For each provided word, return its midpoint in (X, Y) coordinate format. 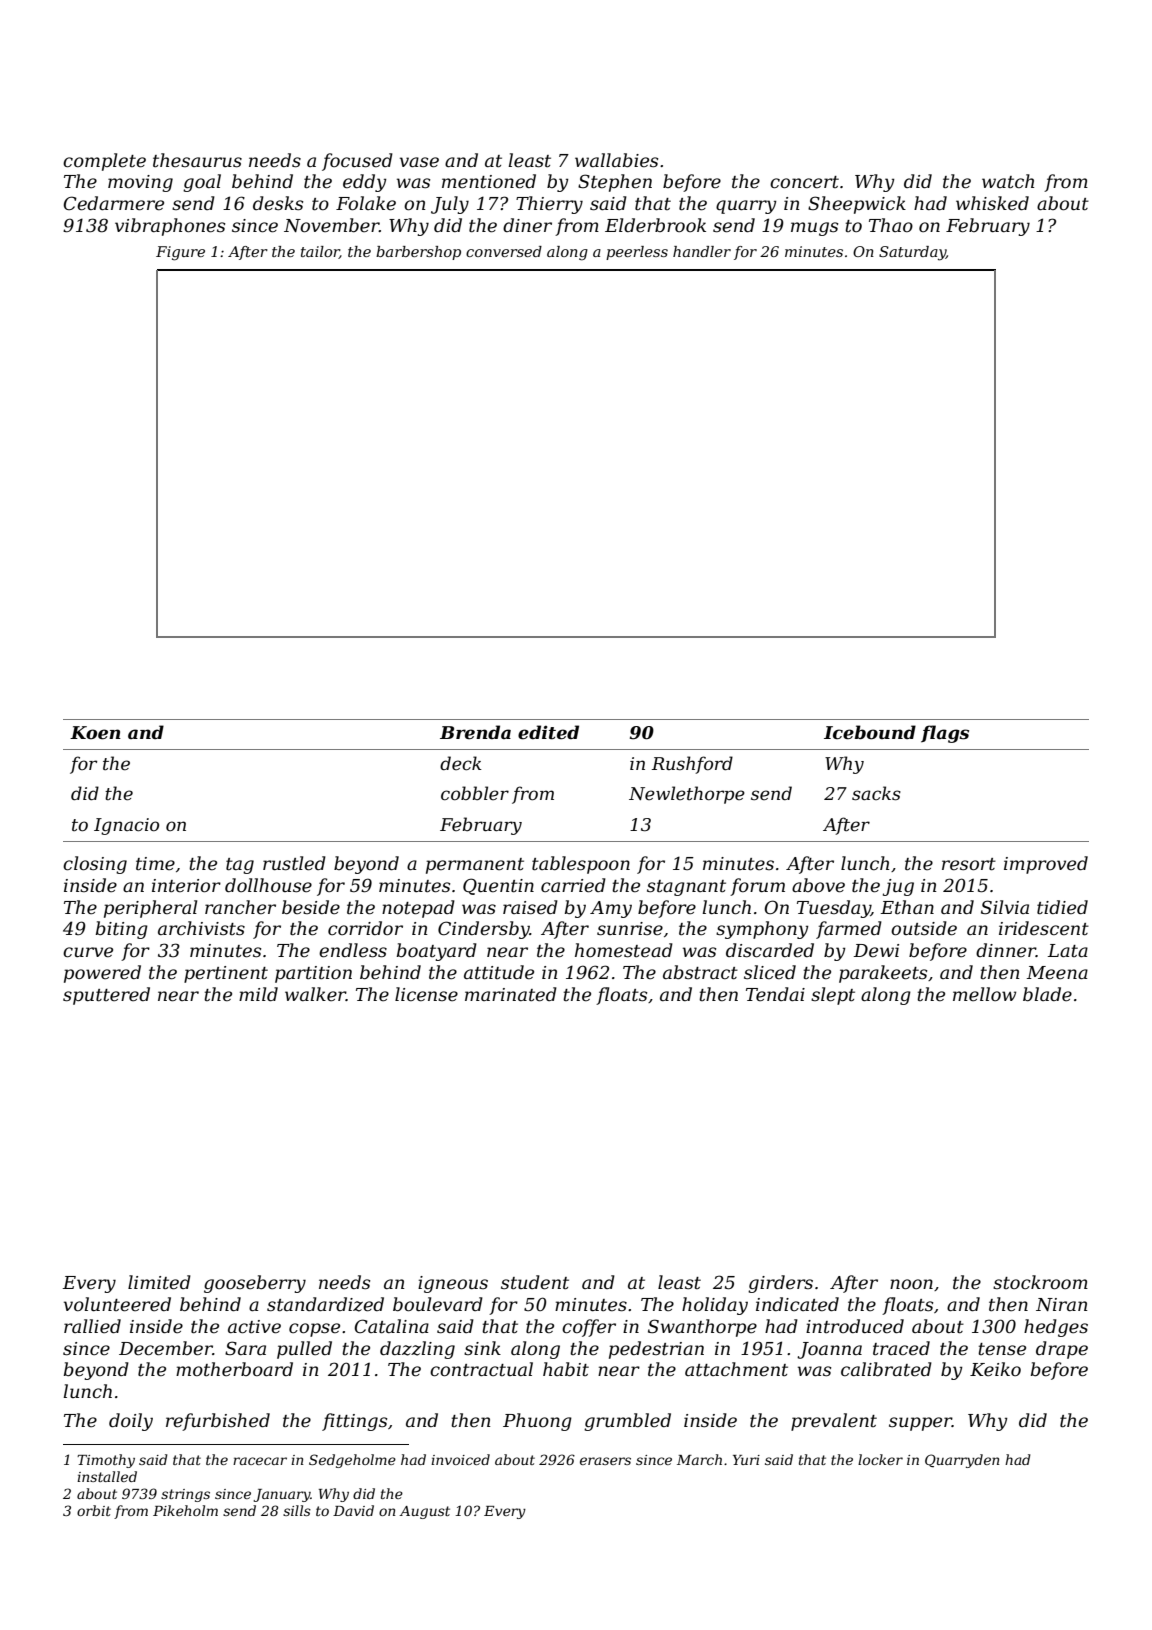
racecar (260, 1461)
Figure (180, 253)
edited (548, 732)
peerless (637, 253)
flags (945, 734)
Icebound (870, 732)
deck (461, 763)
